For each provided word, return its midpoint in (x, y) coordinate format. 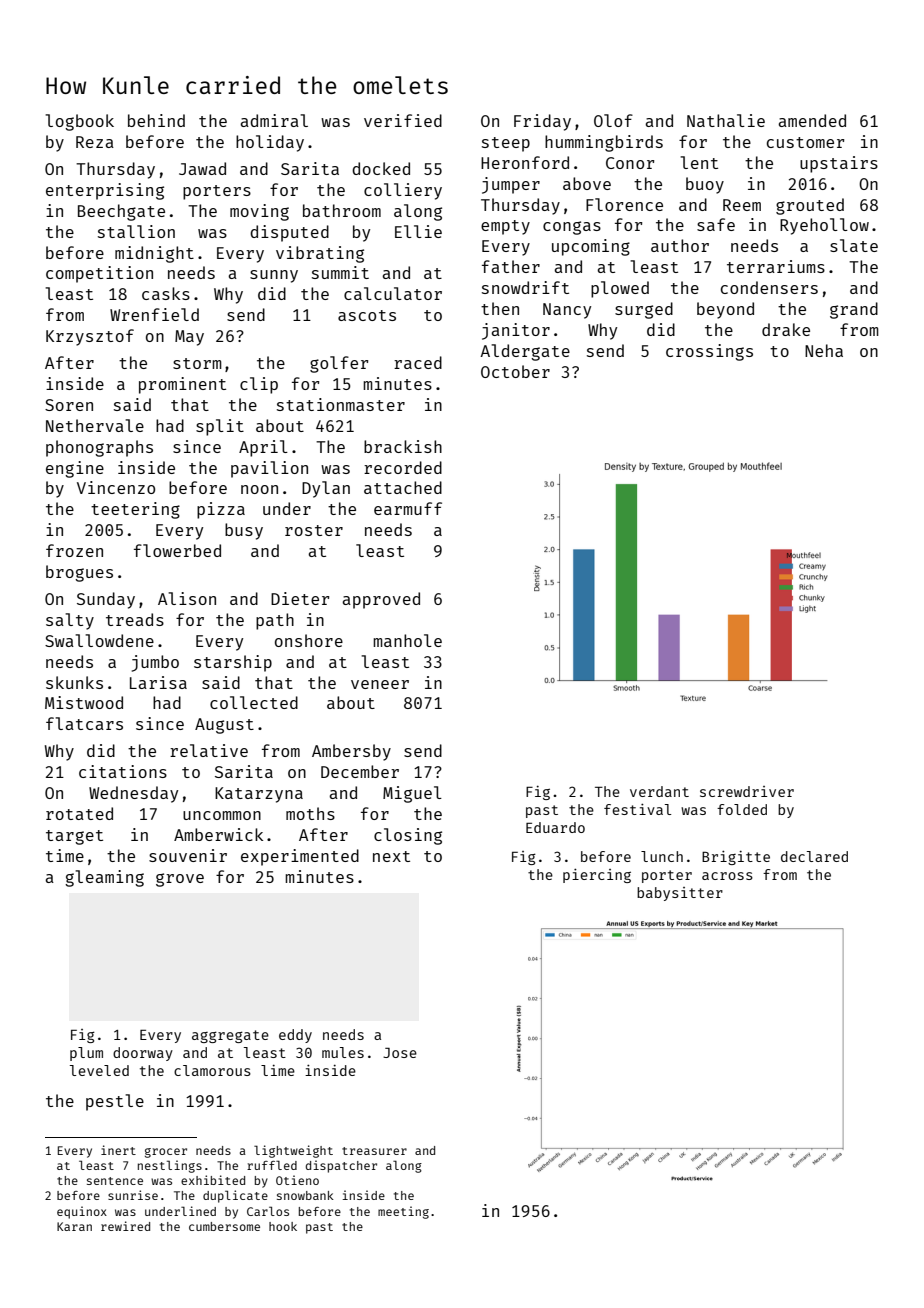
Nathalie (726, 120)
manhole (407, 640)
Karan (74, 1226)
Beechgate (121, 212)
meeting (403, 1212)
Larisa (158, 682)
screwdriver (747, 791)
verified (403, 120)
